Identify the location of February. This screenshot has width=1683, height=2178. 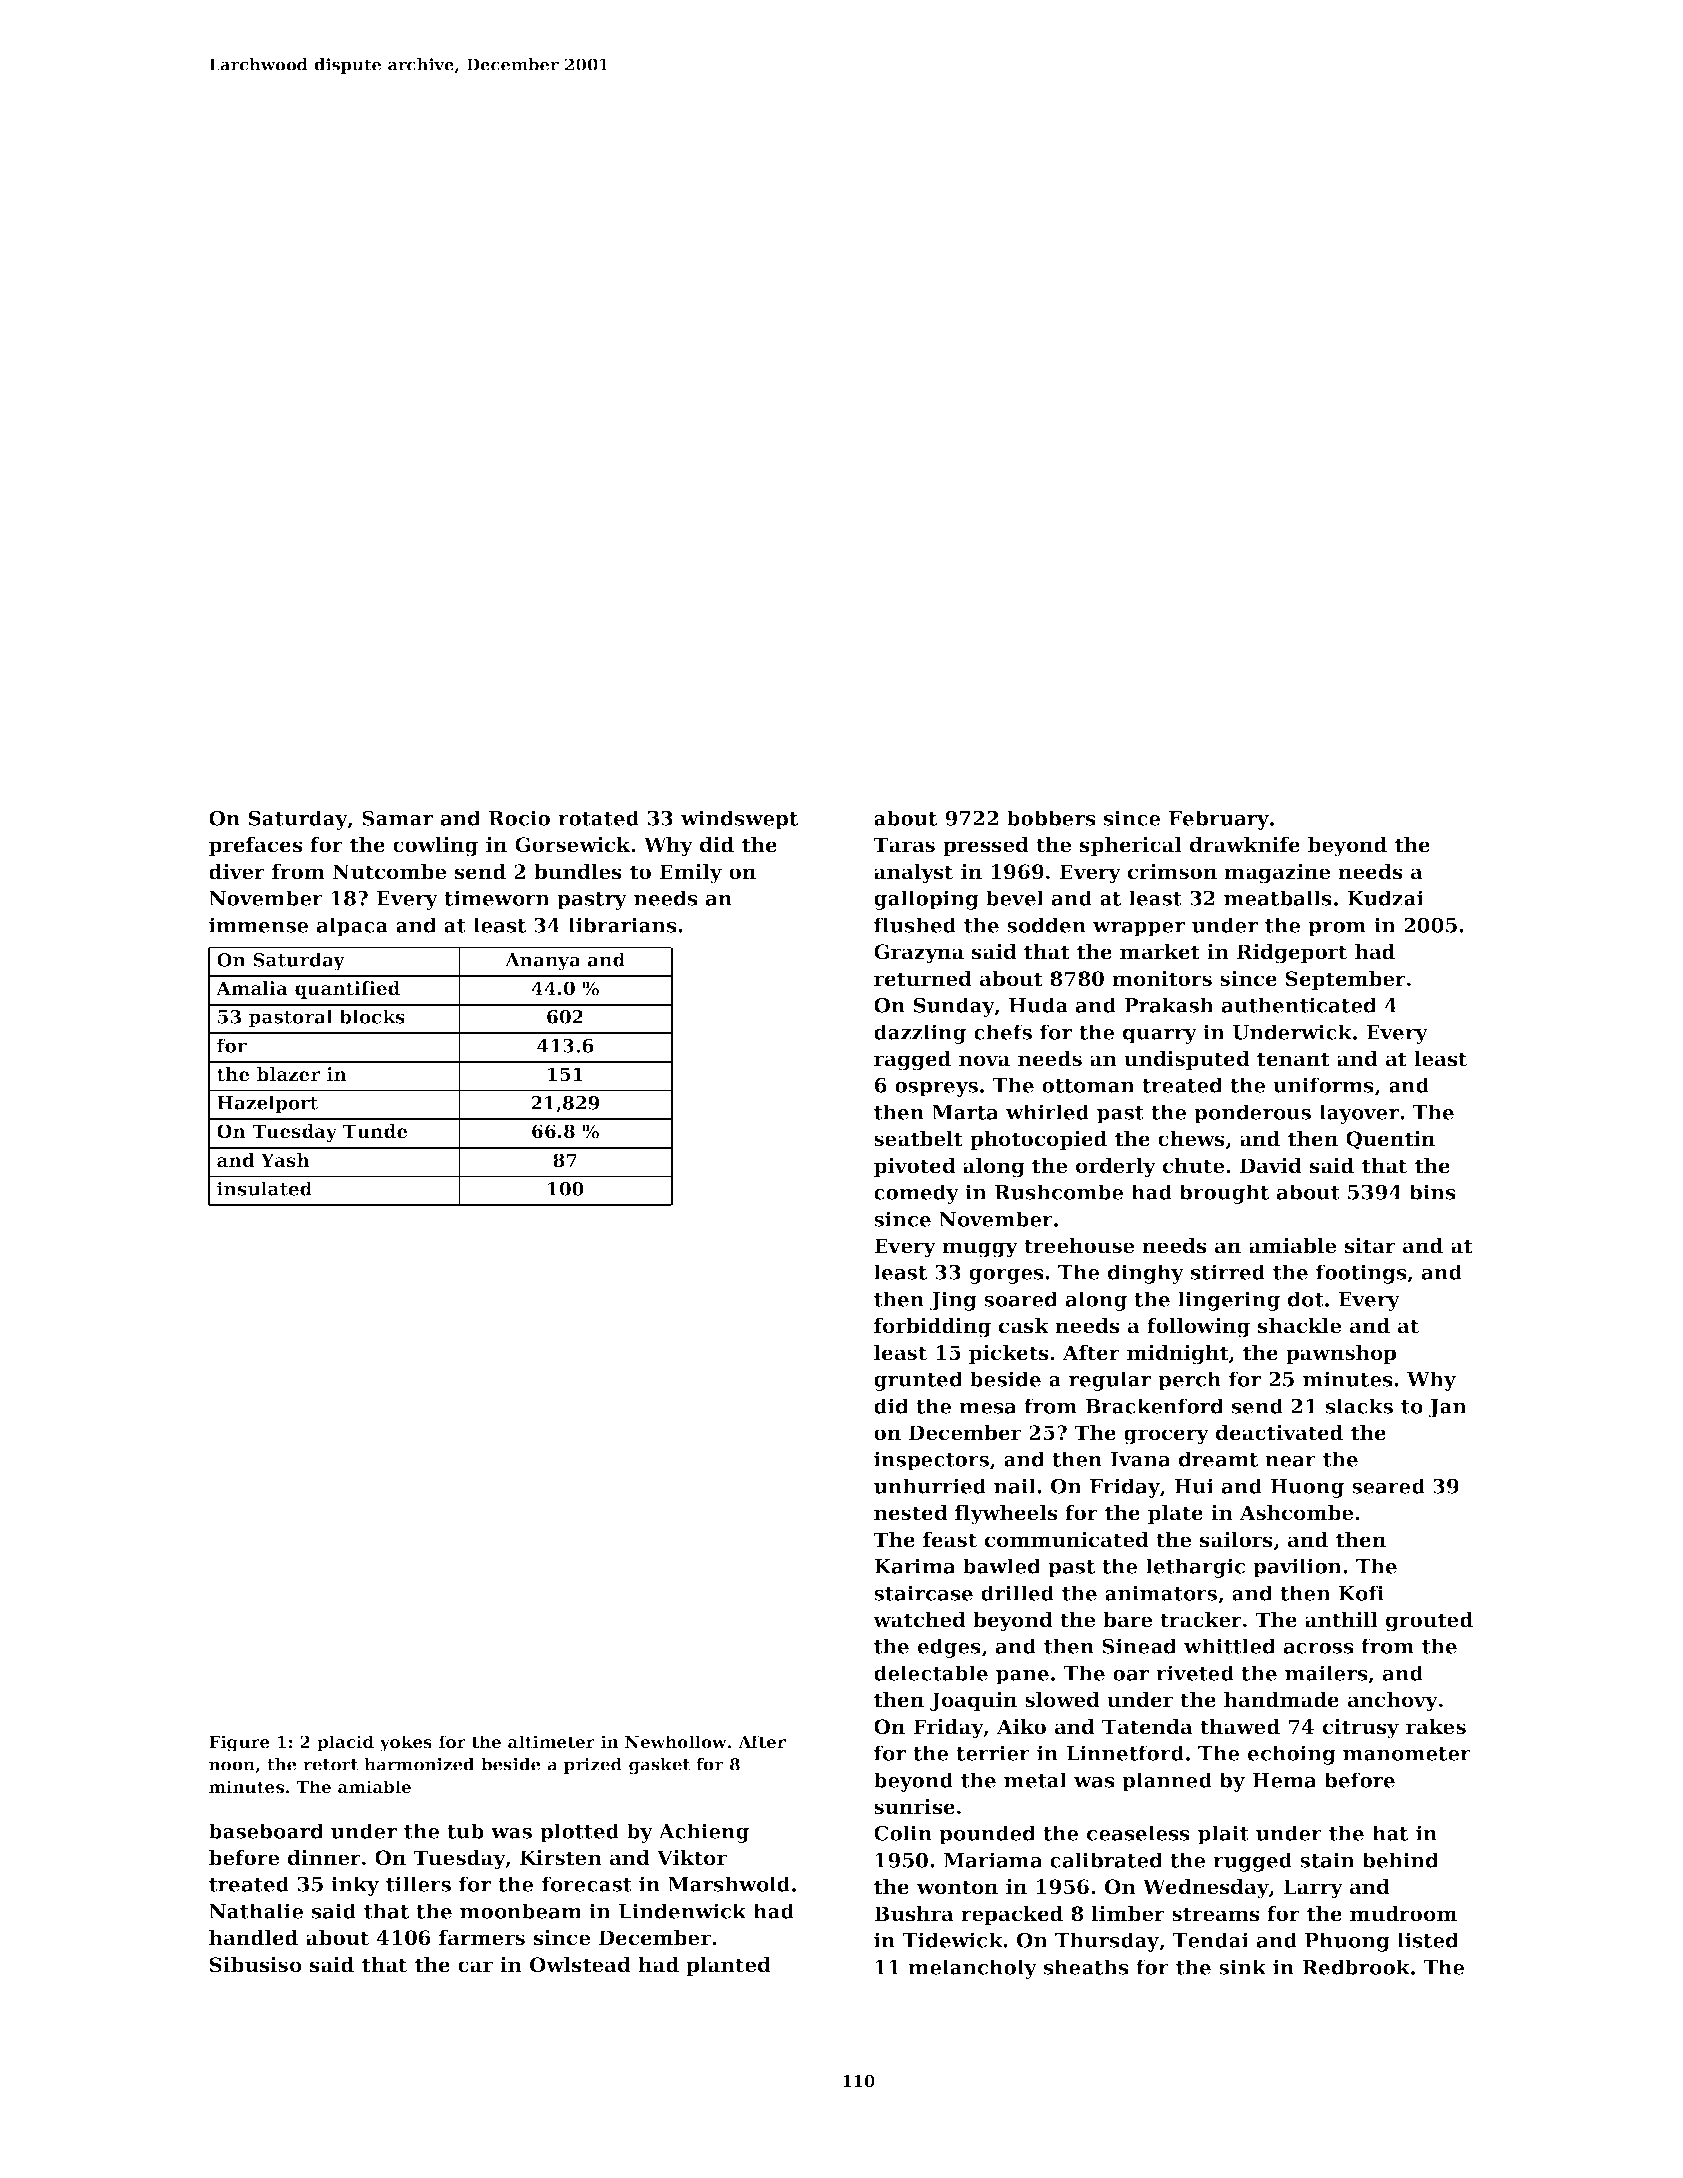
(1219, 820).
